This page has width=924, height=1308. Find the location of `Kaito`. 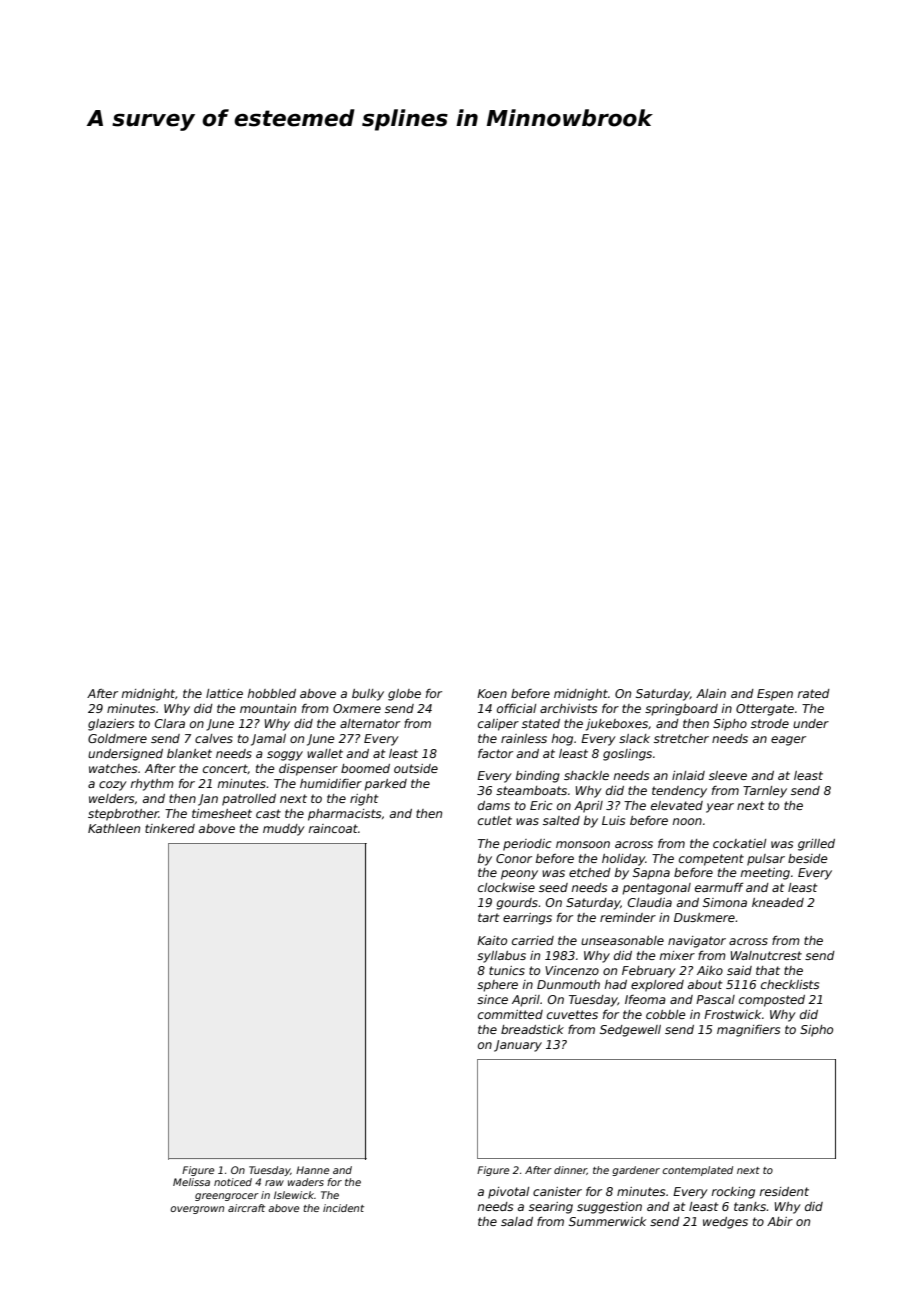

Kaito is located at coordinates (492, 940).
